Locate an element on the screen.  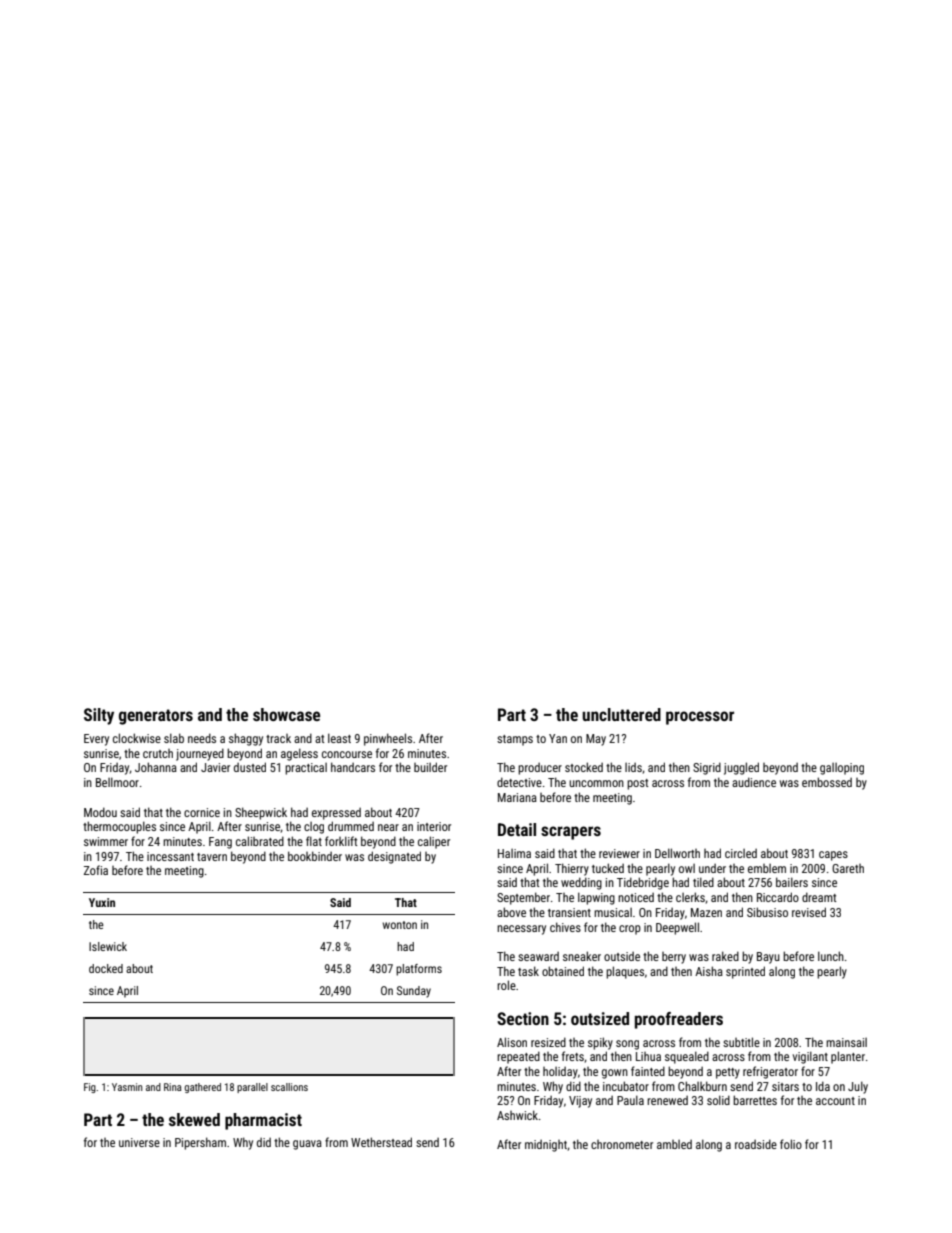
lunch is located at coordinates (831, 956).
